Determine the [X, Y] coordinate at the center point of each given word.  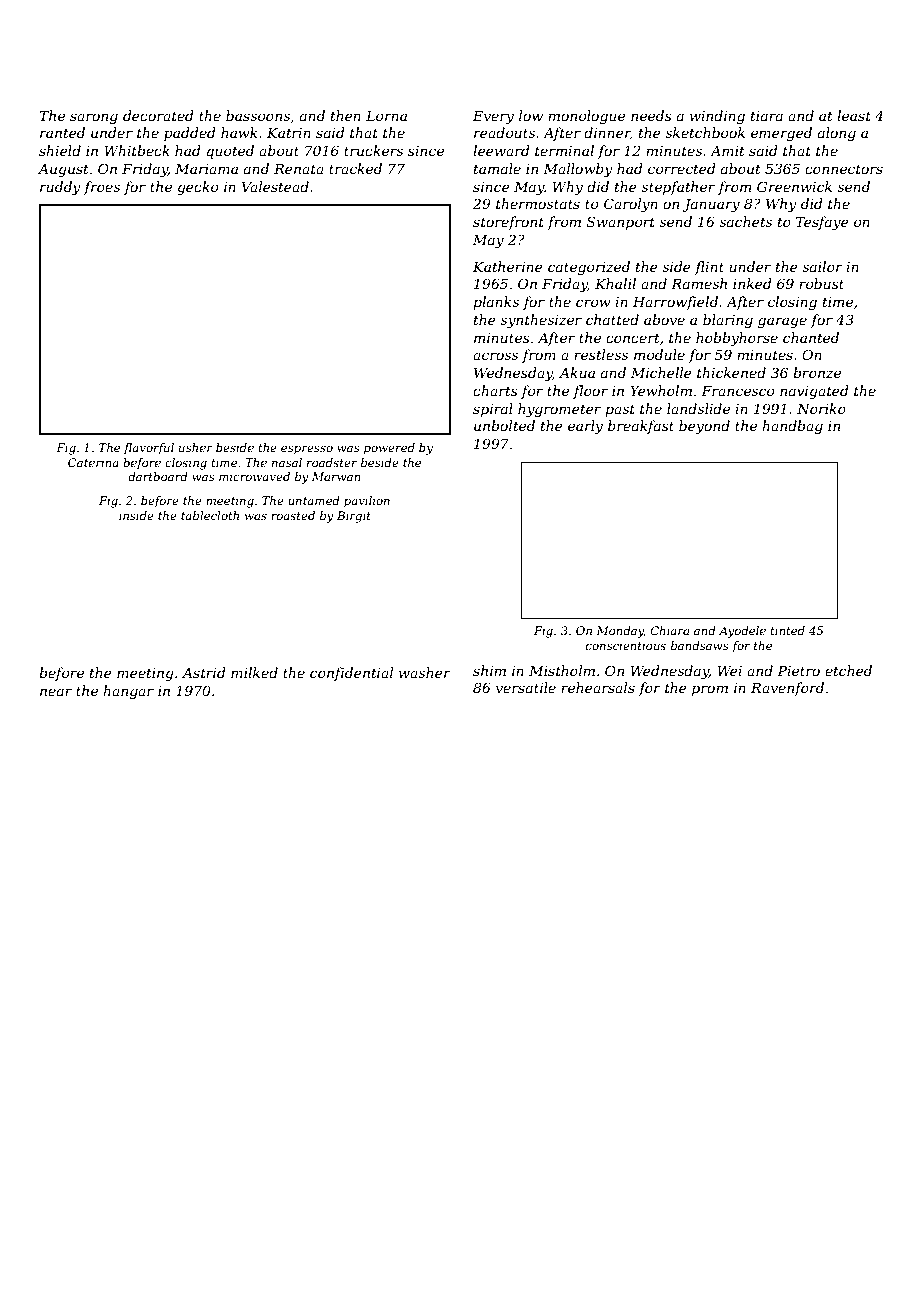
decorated [158, 115]
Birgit [354, 517]
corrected [682, 168]
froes [102, 188]
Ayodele [742, 632]
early [585, 427]
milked [254, 672]
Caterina [93, 462]
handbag [792, 427]
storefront [508, 223]
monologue [586, 117]
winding [717, 117]
